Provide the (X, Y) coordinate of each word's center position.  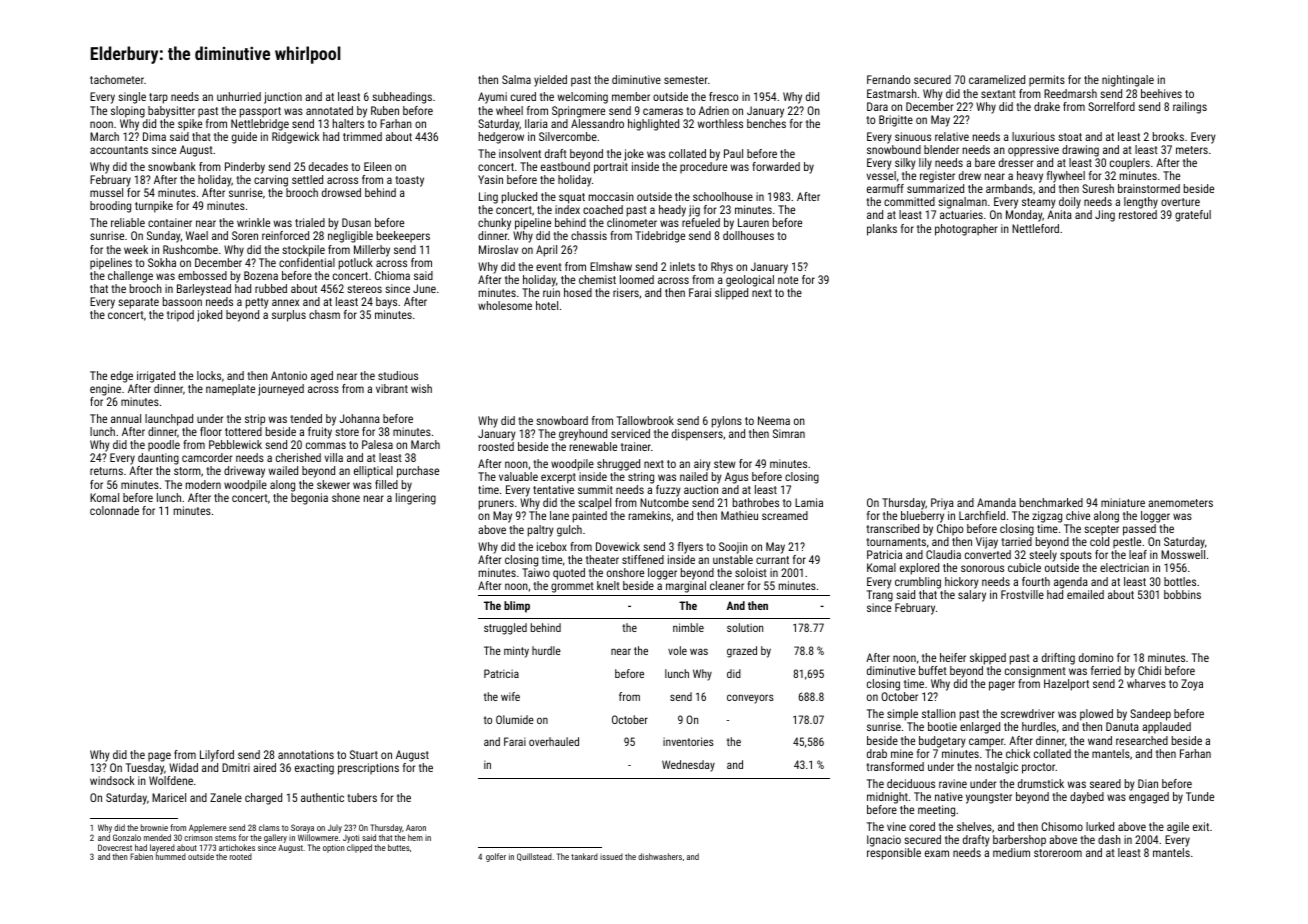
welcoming (582, 98)
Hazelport (1066, 685)
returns (106, 471)
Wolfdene (171, 780)
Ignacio (884, 841)
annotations (306, 754)
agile (1178, 828)
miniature (1123, 502)
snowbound (894, 149)
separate (138, 303)
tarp (158, 98)
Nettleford (1035, 228)
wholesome (505, 305)
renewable (593, 446)
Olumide (515, 719)
